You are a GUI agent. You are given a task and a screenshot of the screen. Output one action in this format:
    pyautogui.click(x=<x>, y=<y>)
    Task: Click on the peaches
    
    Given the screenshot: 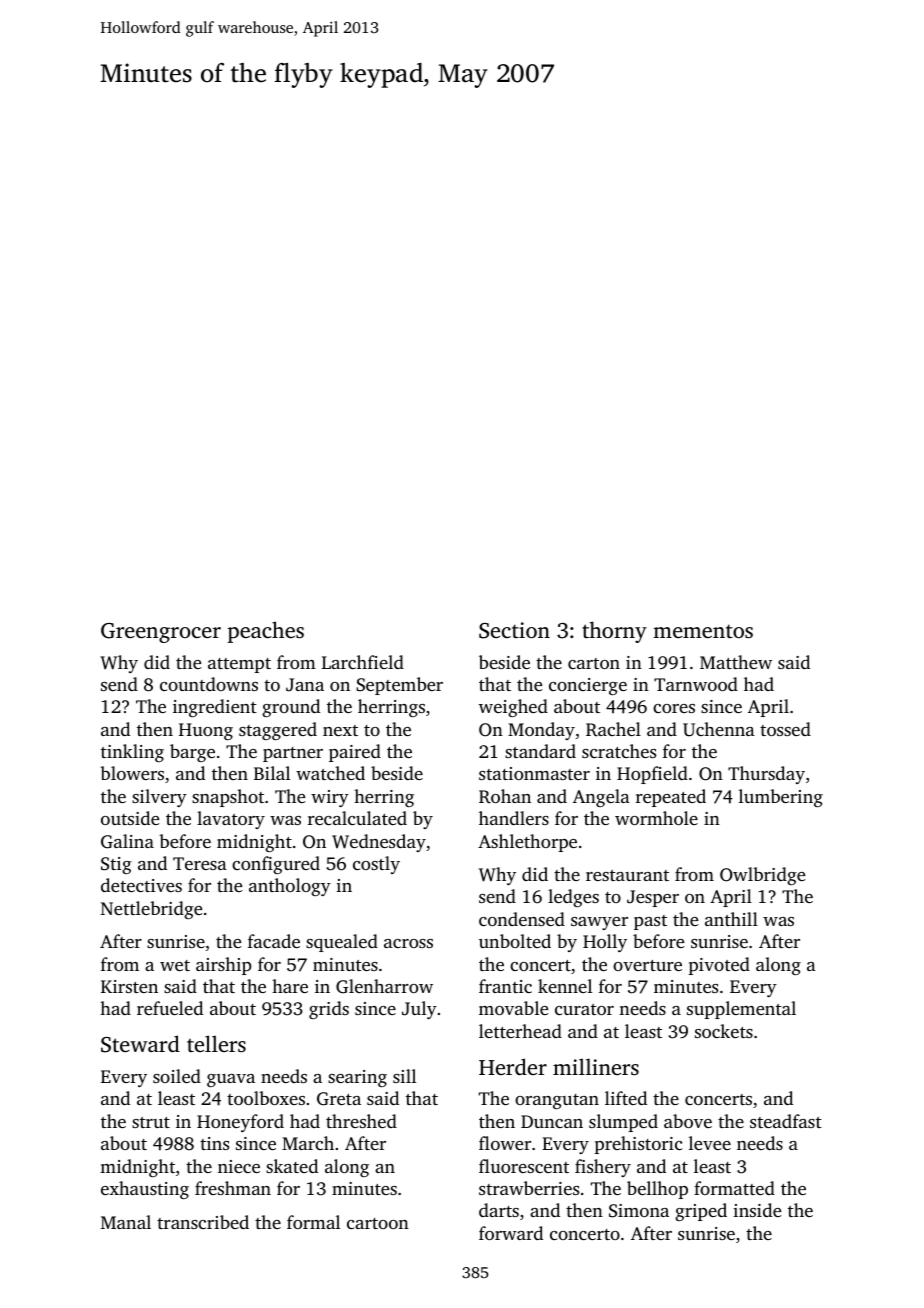 What is the action you would take?
    pyautogui.click(x=266, y=632)
